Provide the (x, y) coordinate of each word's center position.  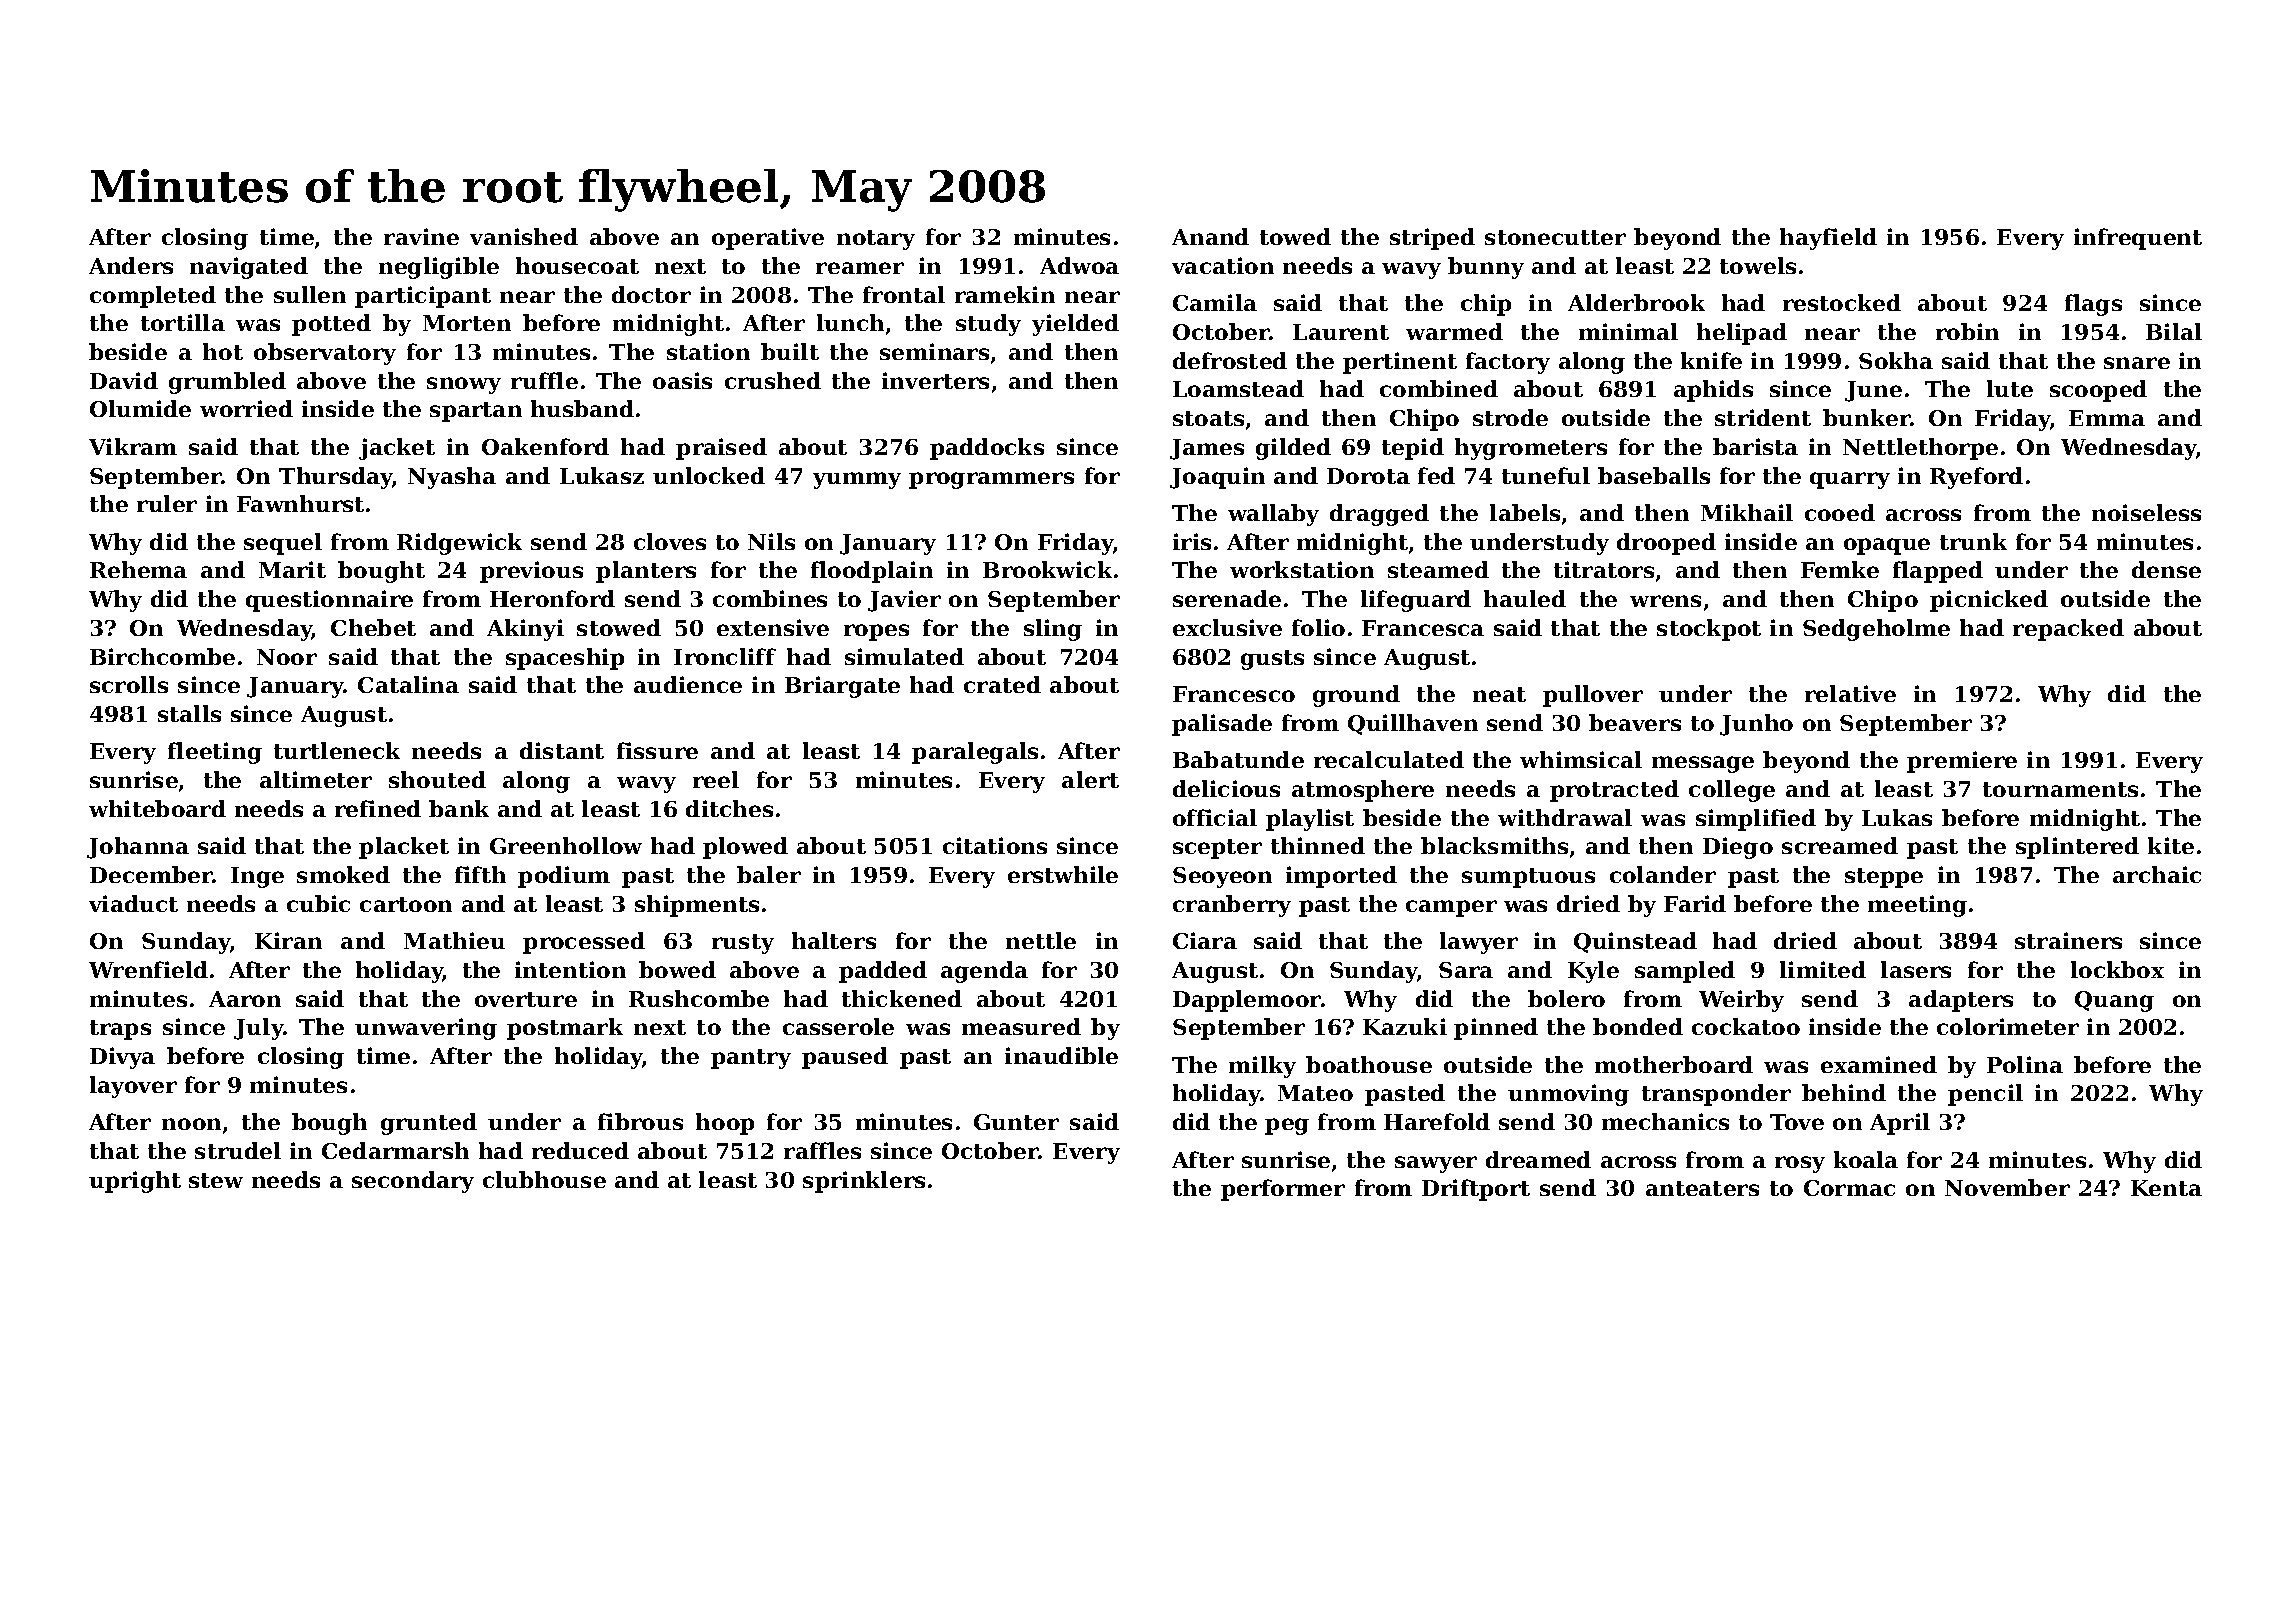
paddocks (987, 449)
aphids (1713, 391)
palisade (1222, 725)
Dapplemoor (1247, 1001)
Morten (467, 323)
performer (1283, 1190)
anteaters (1702, 1188)
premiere (1962, 762)
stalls (189, 713)
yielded (1075, 325)
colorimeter (2008, 1026)
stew (216, 1180)
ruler (167, 503)
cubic (318, 903)
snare (2137, 363)
